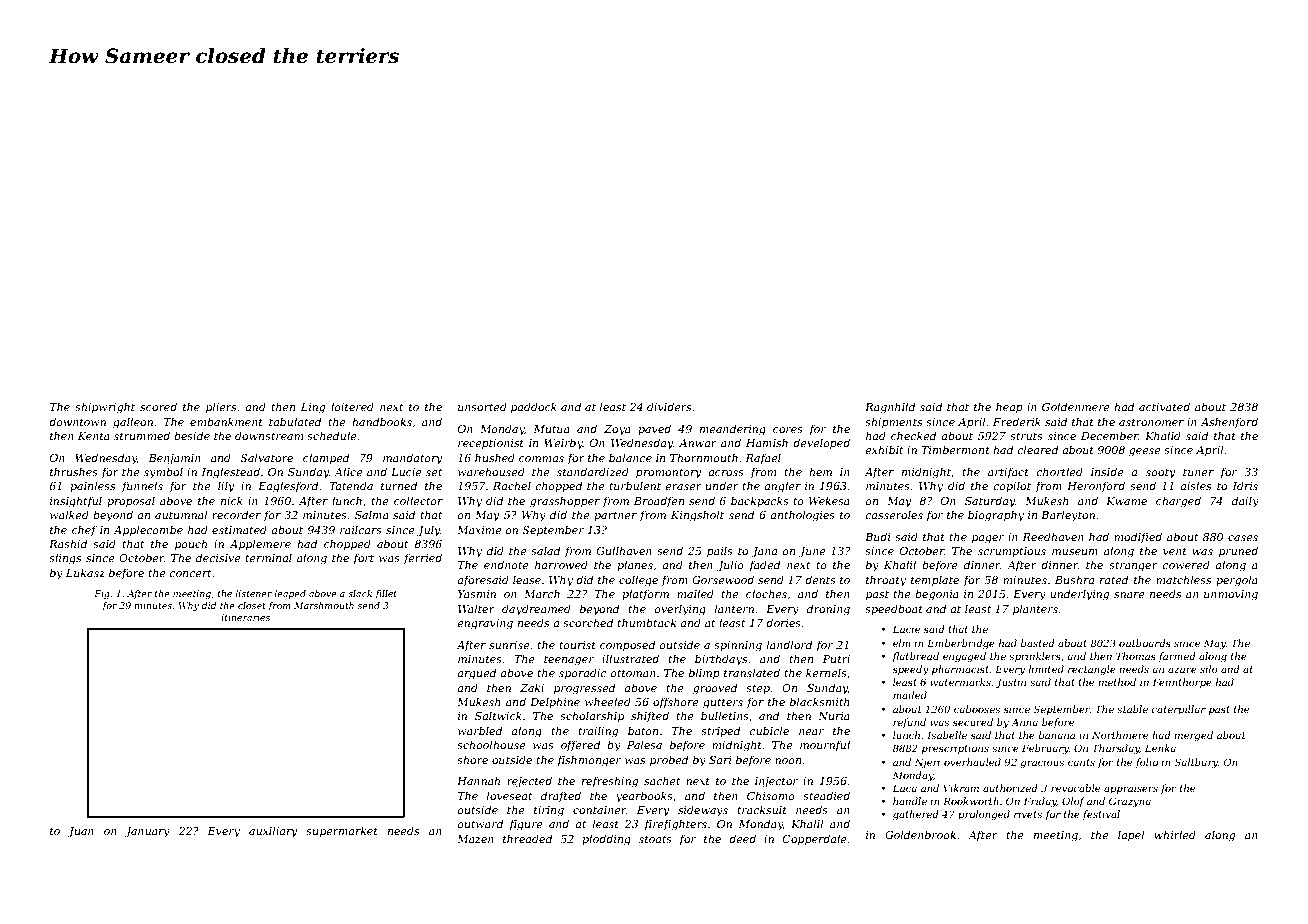  I want to click on Juan, so click(80, 832).
